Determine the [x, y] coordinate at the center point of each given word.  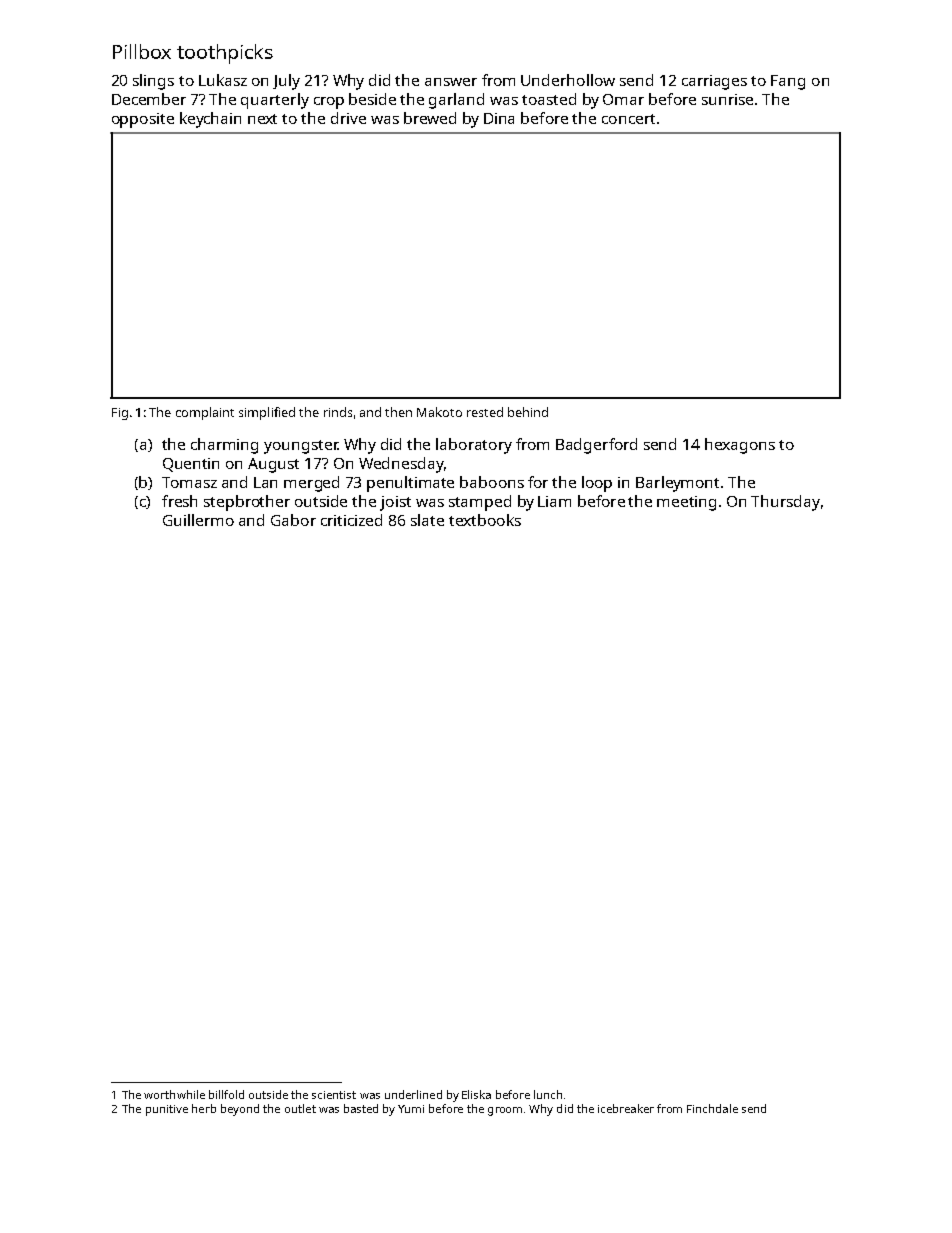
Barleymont [677, 484]
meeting [686, 503]
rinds [338, 412]
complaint [205, 413]
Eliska [476, 1094]
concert [628, 119]
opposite [143, 120]
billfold [226, 1094]
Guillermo [198, 520]
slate [427, 520]
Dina [499, 118]
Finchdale [712, 1108]
